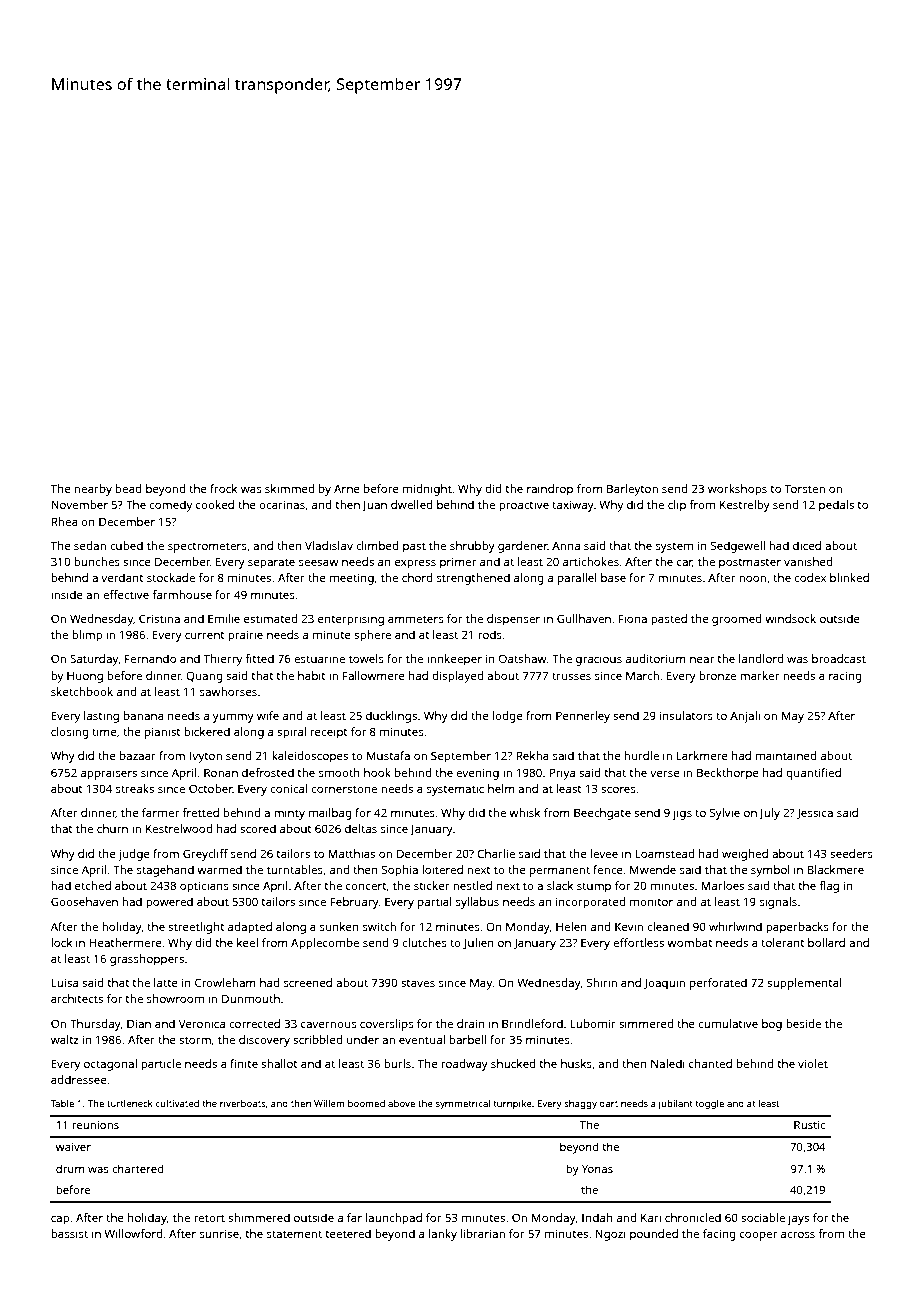 The width and height of the page is (924, 1308). Describe the element at coordinates (813, 774) in the page. I see `quantified` at that location.
